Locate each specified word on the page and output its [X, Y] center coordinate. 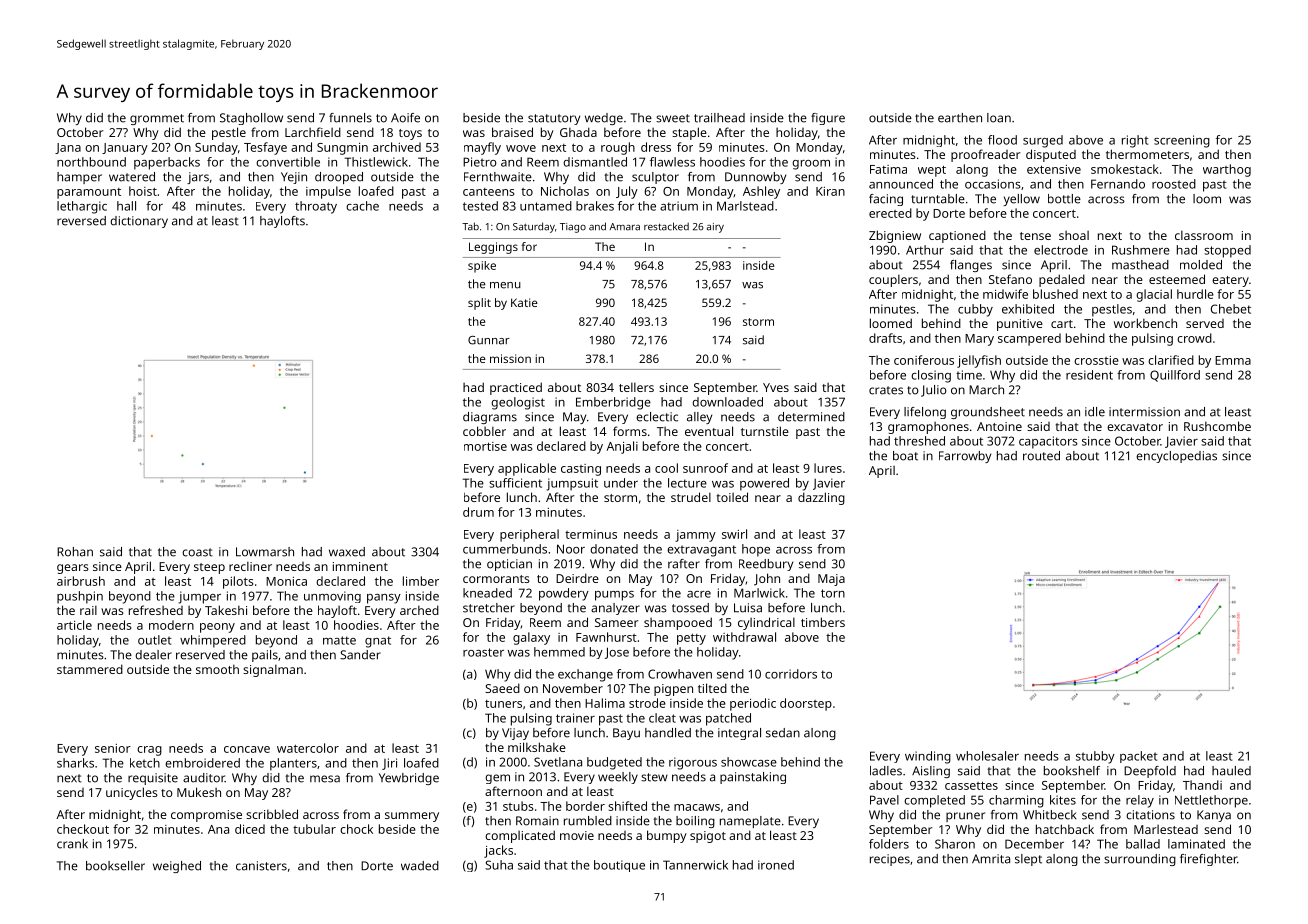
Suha [499, 865]
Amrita [991, 859]
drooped [339, 178]
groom [811, 165]
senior [113, 748]
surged [1043, 141]
